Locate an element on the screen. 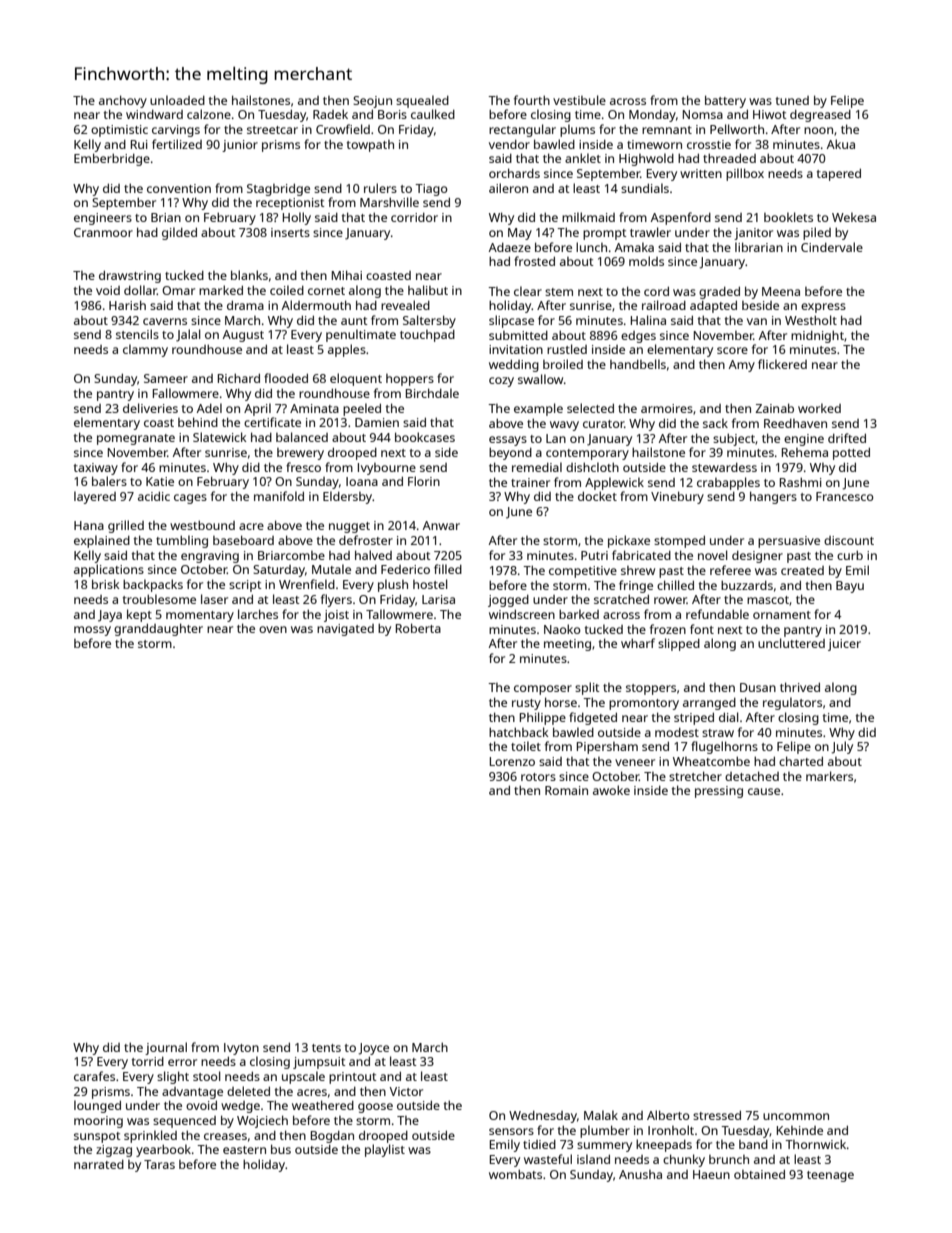 The width and height of the screenshot is (952, 1233). uncommon is located at coordinates (796, 1116).
